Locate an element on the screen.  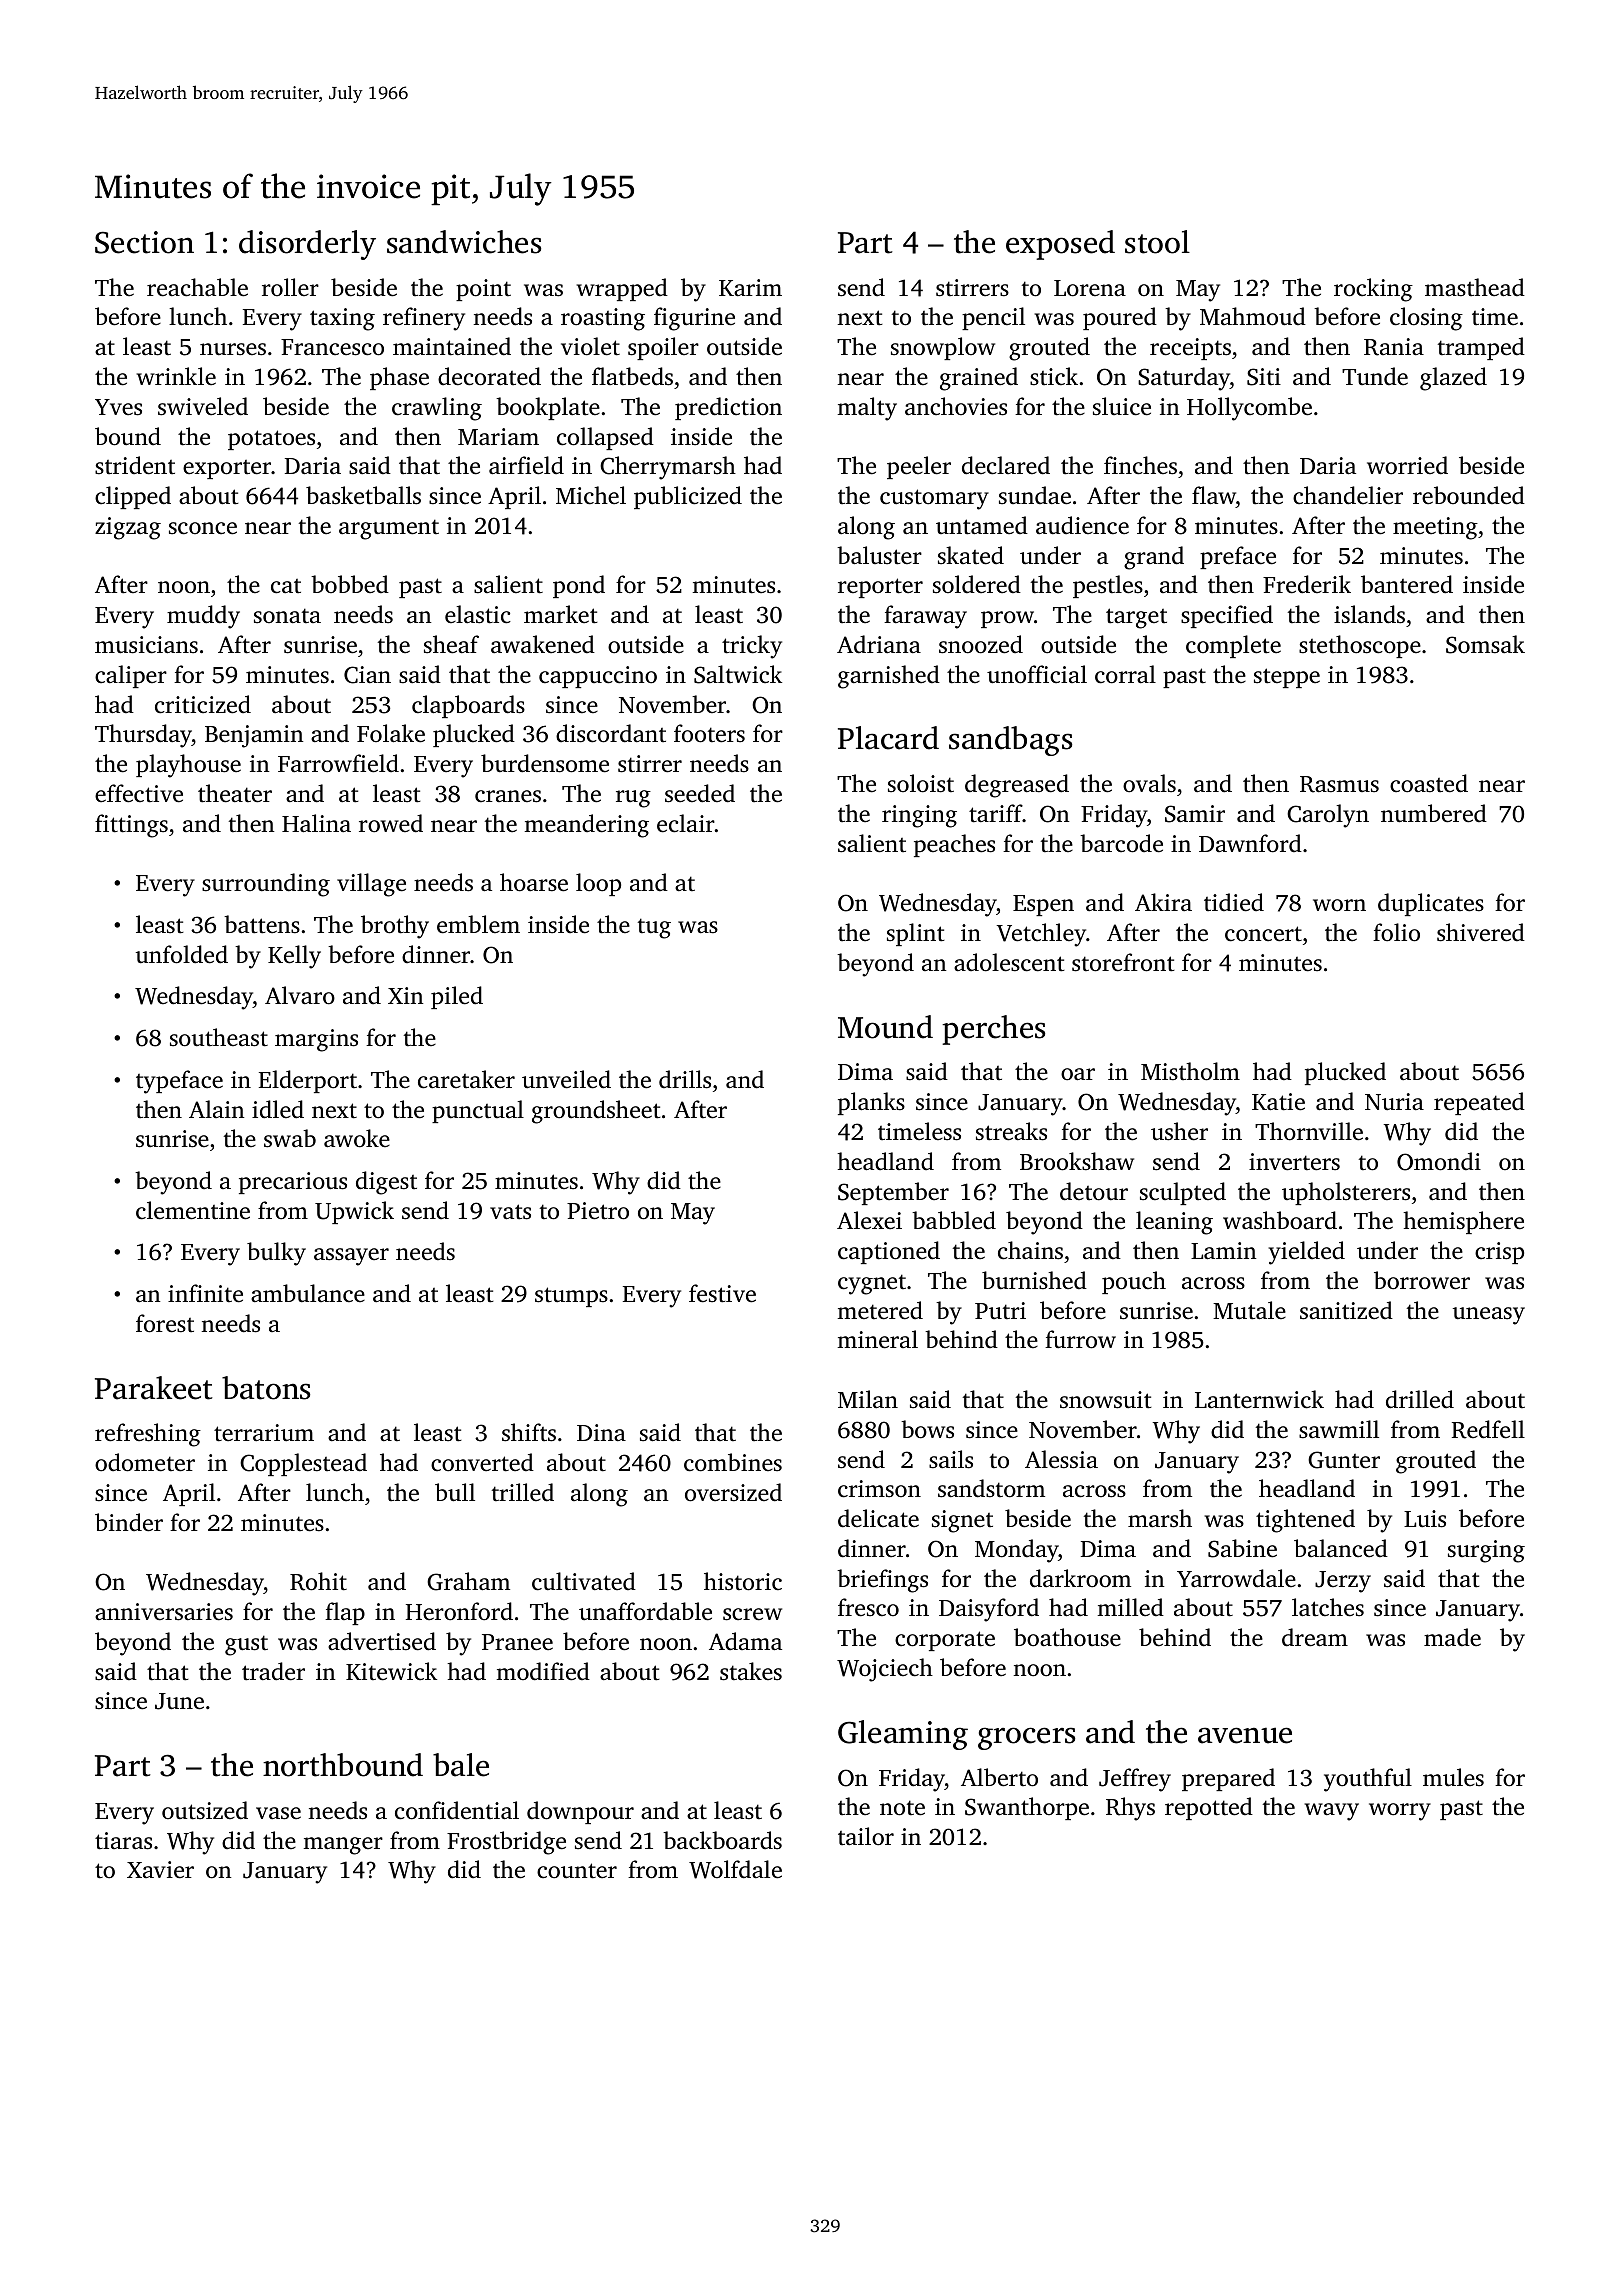
sandwiches is located at coordinates (464, 242).
